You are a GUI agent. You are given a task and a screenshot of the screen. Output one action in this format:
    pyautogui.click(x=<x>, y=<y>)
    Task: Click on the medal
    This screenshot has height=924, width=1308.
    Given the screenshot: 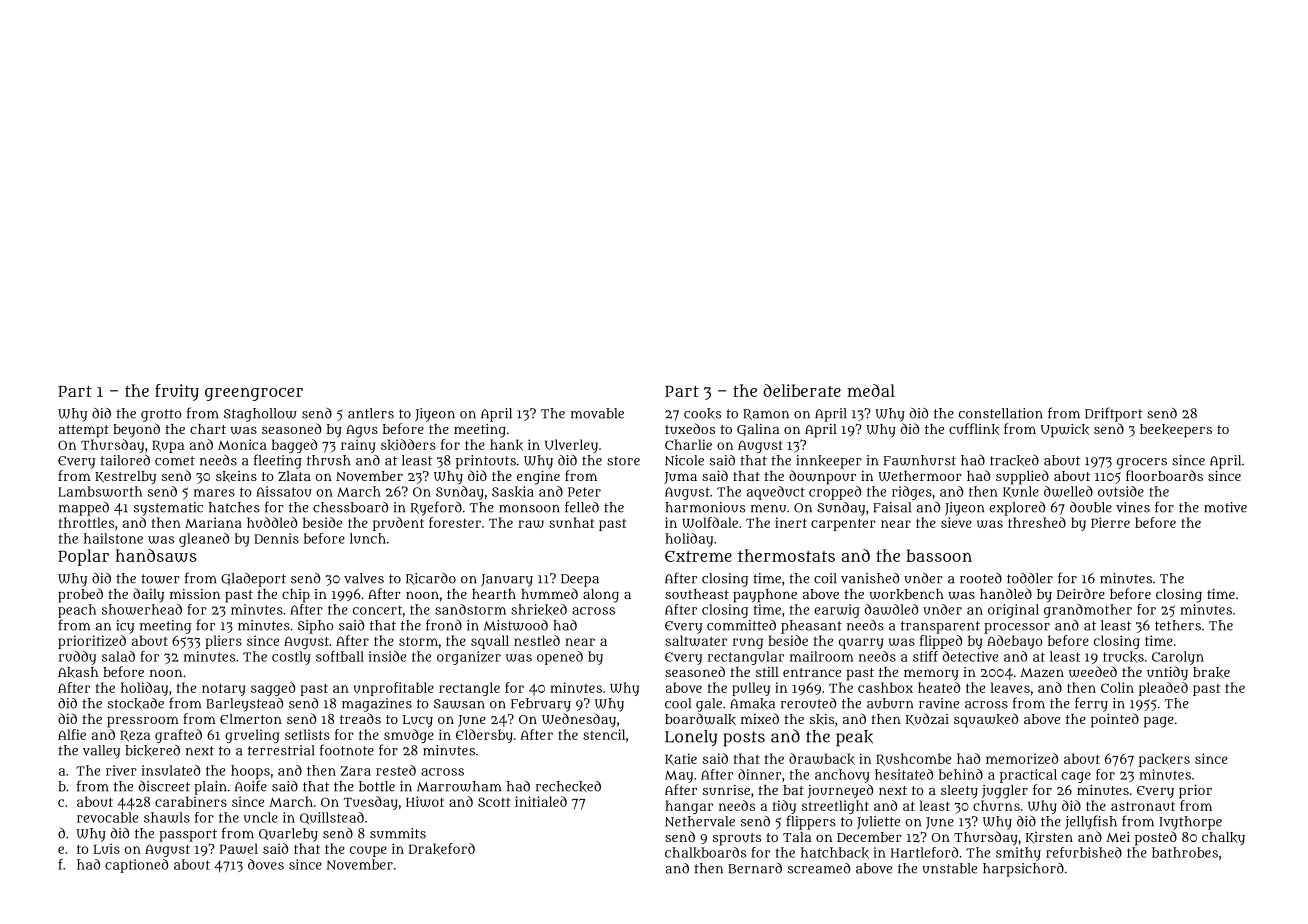 What is the action you would take?
    pyautogui.click(x=871, y=390)
